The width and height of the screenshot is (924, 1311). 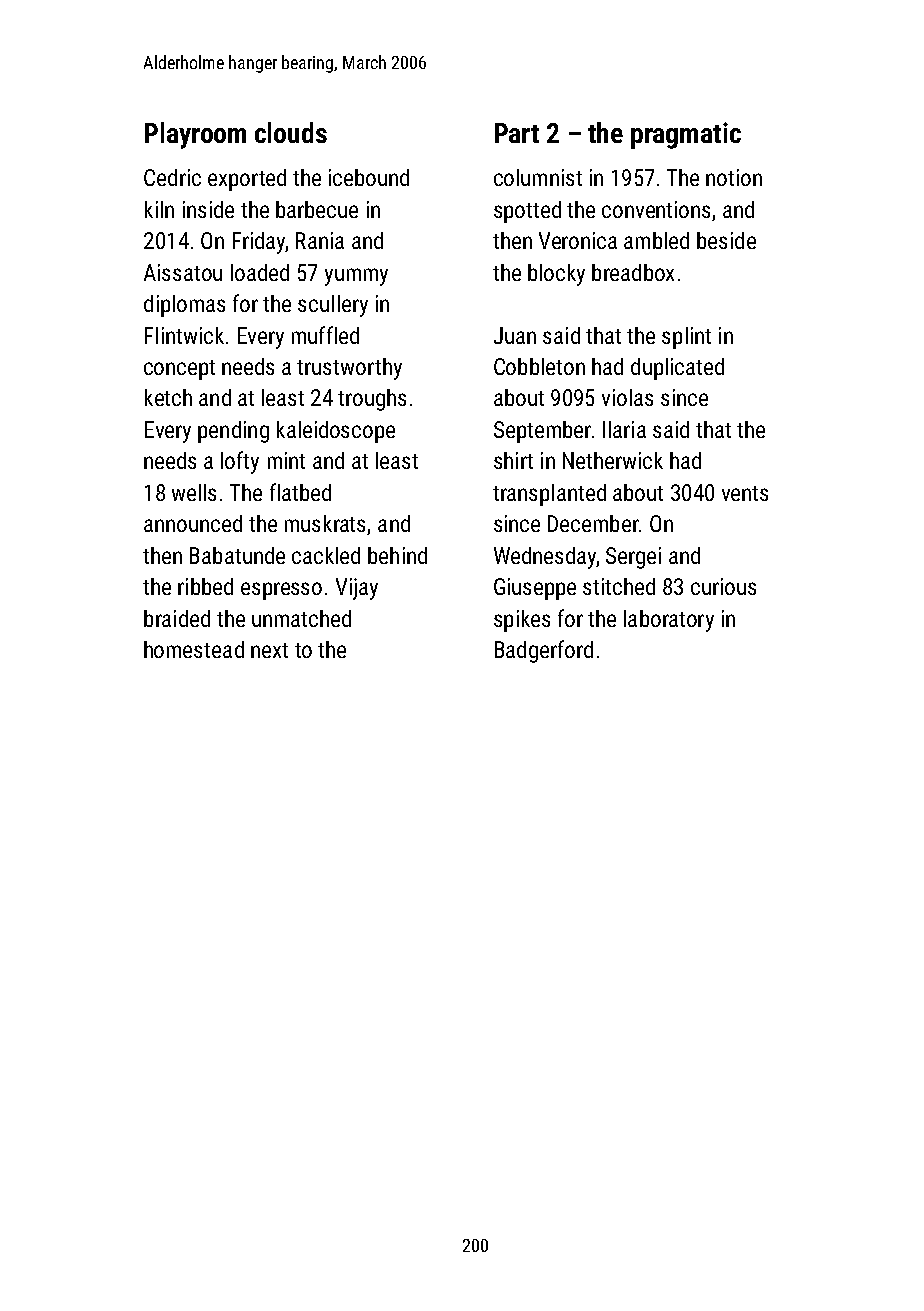 What do you see at coordinates (726, 240) in the screenshot?
I see `beside` at bounding box center [726, 240].
